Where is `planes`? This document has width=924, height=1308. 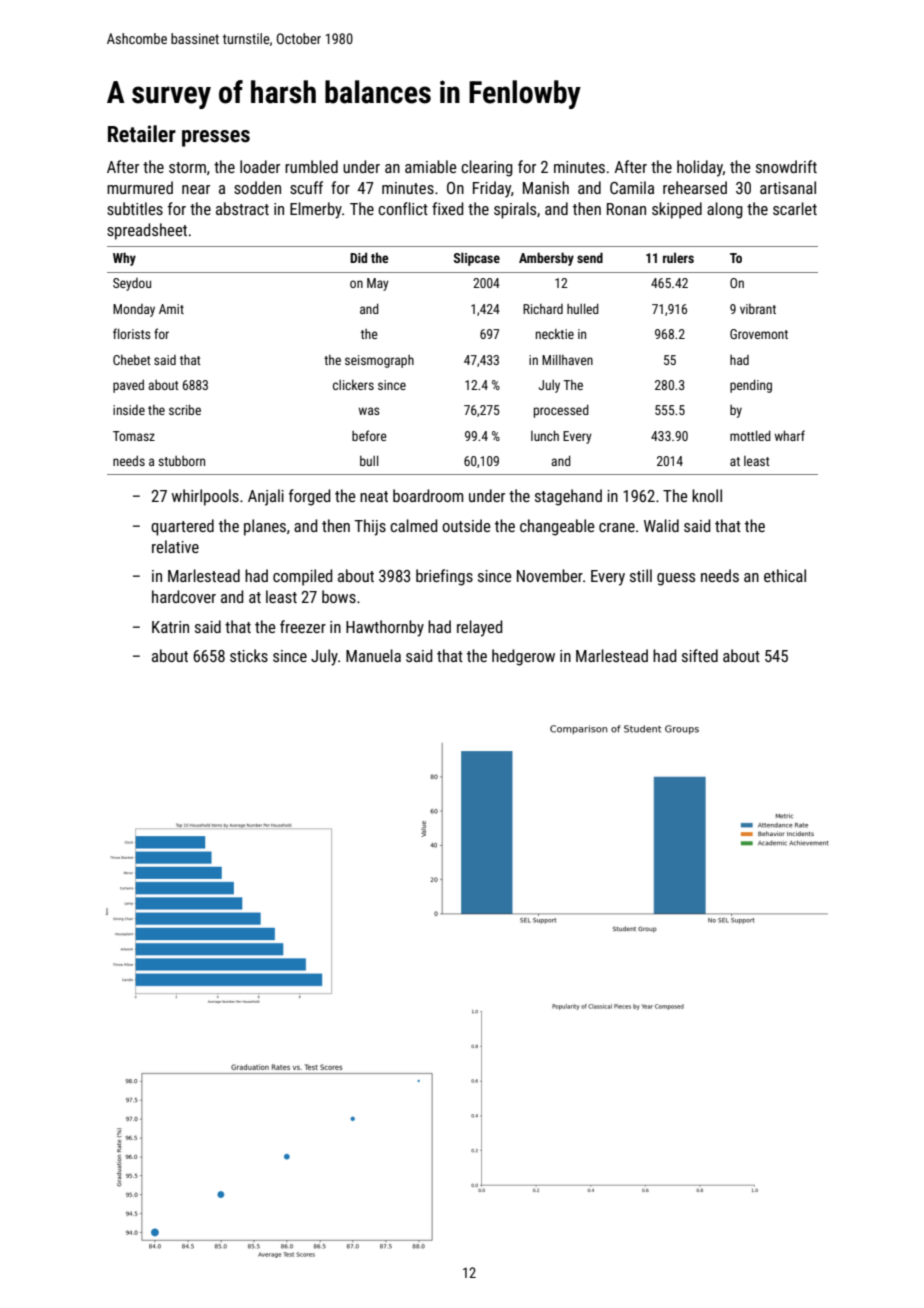
planes is located at coordinates (265, 527).
